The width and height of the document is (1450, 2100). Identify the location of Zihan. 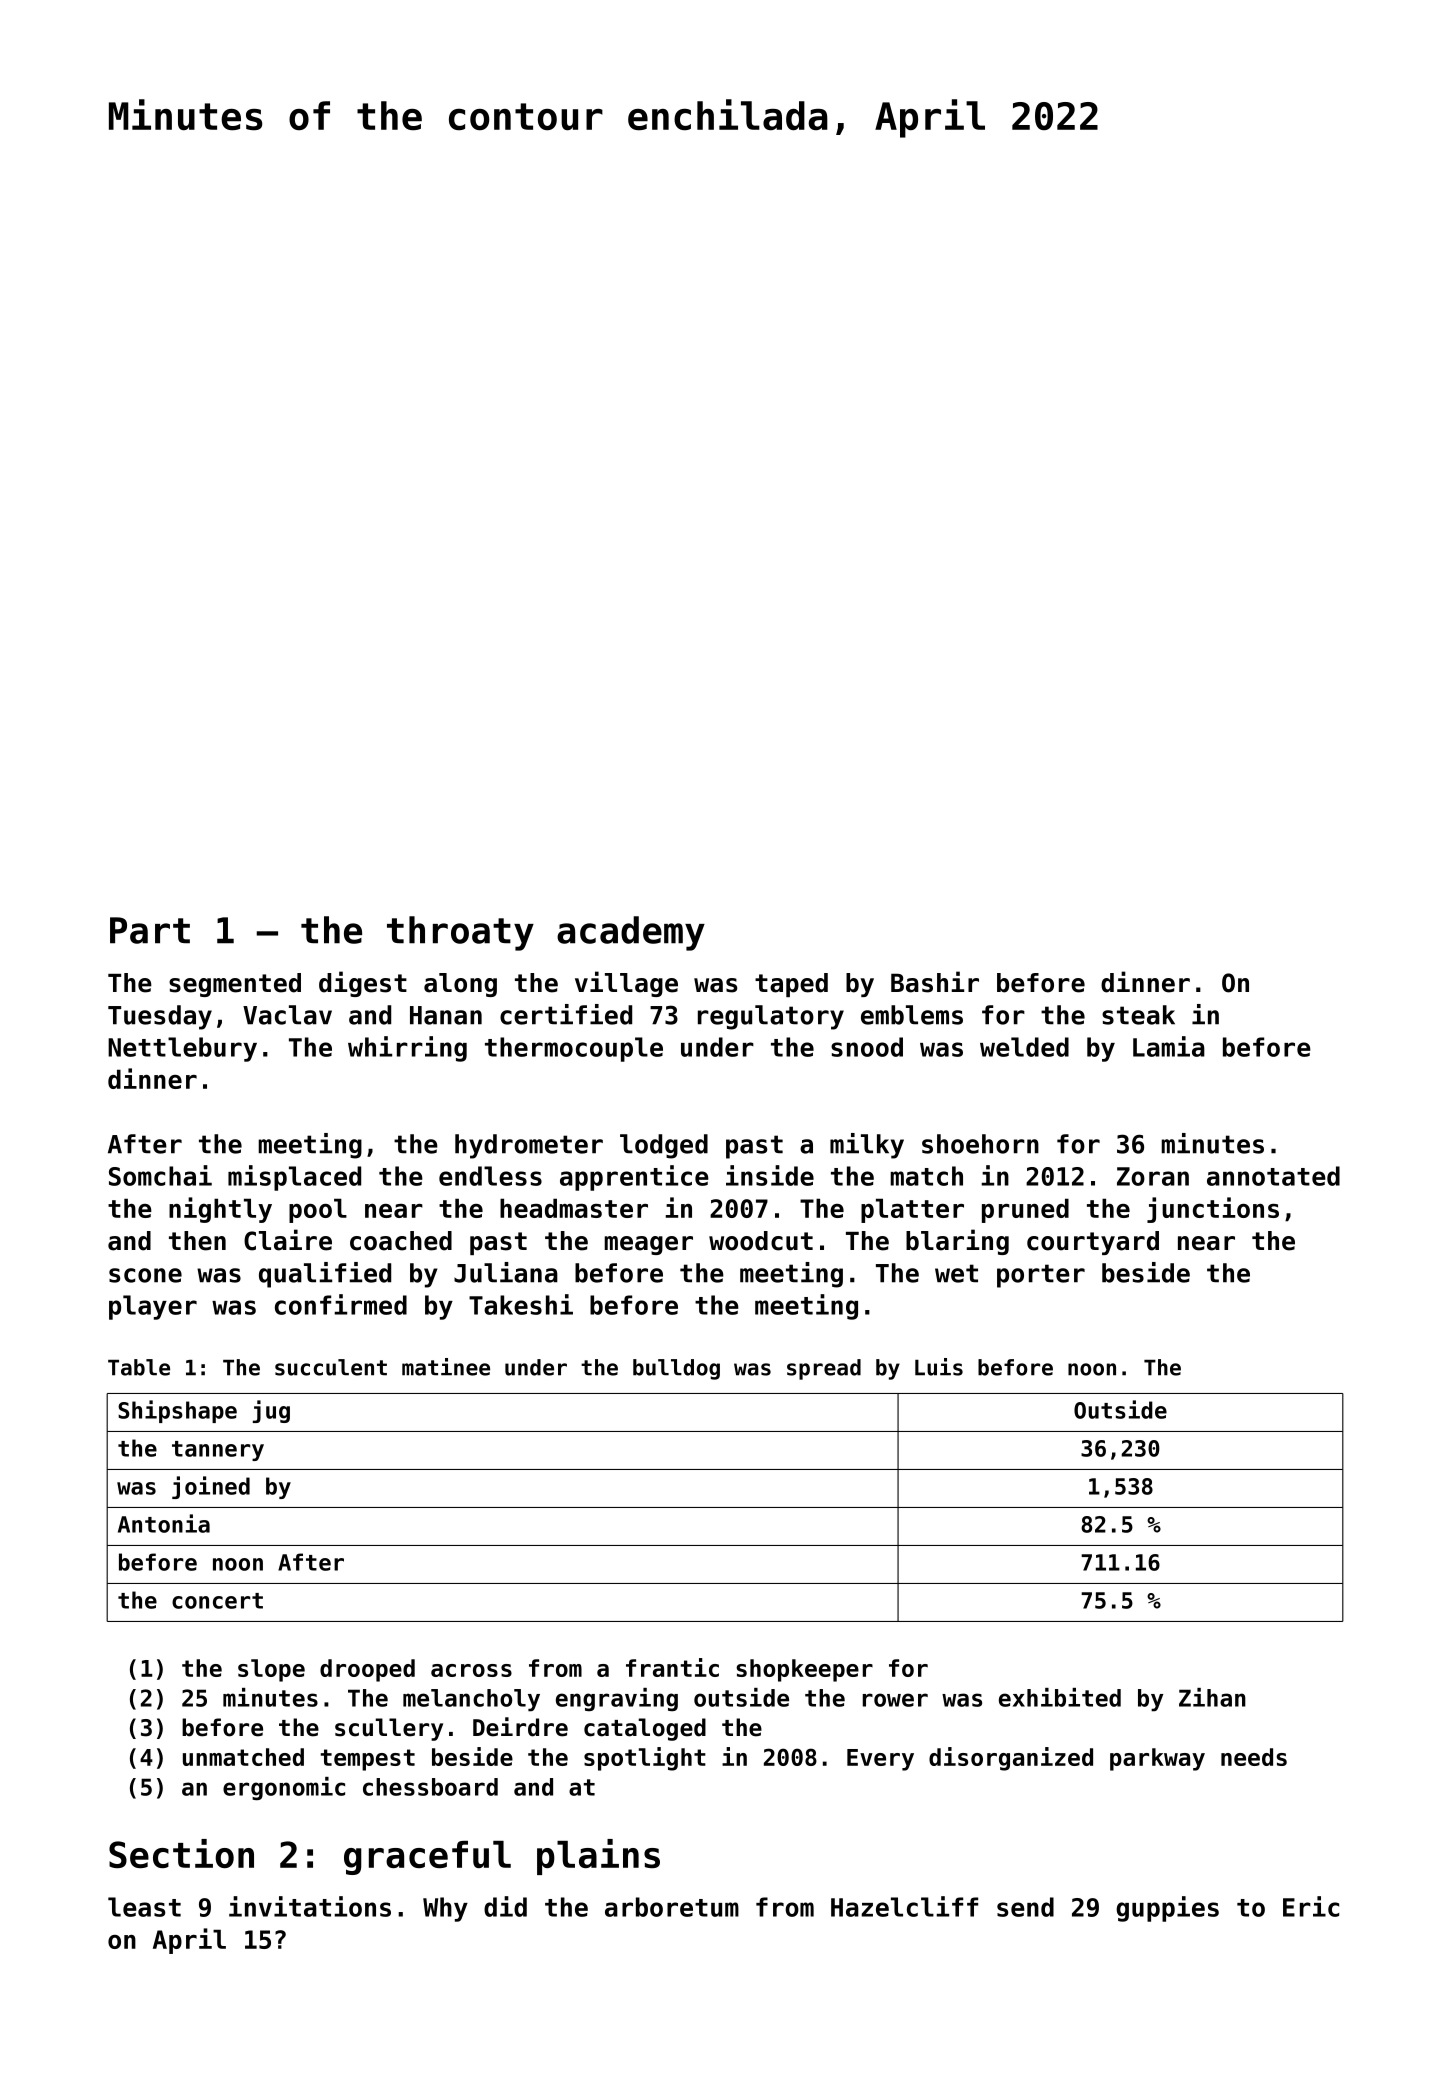
(1212, 1697).
